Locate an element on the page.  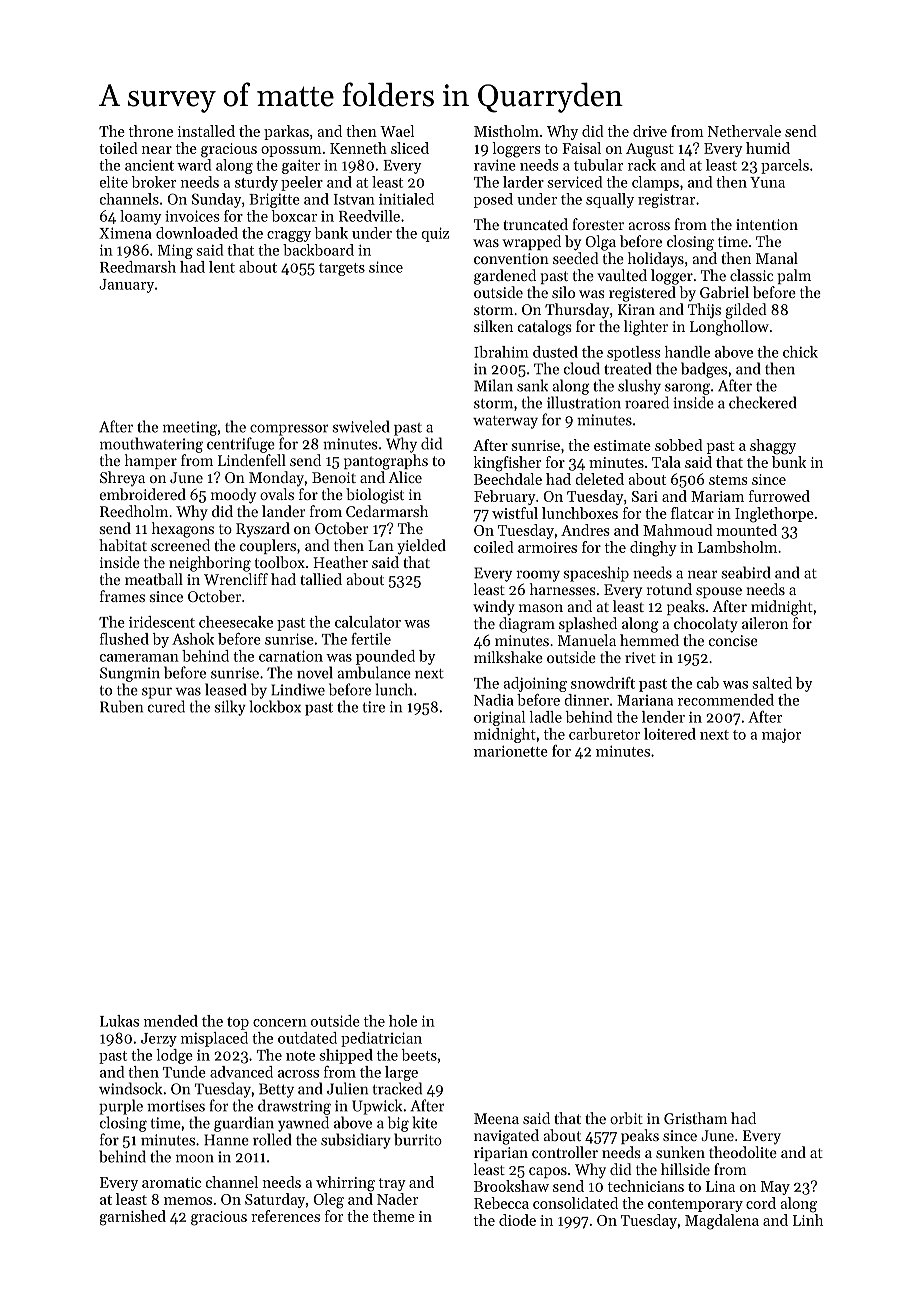
throne is located at coordinates (151, 131).
